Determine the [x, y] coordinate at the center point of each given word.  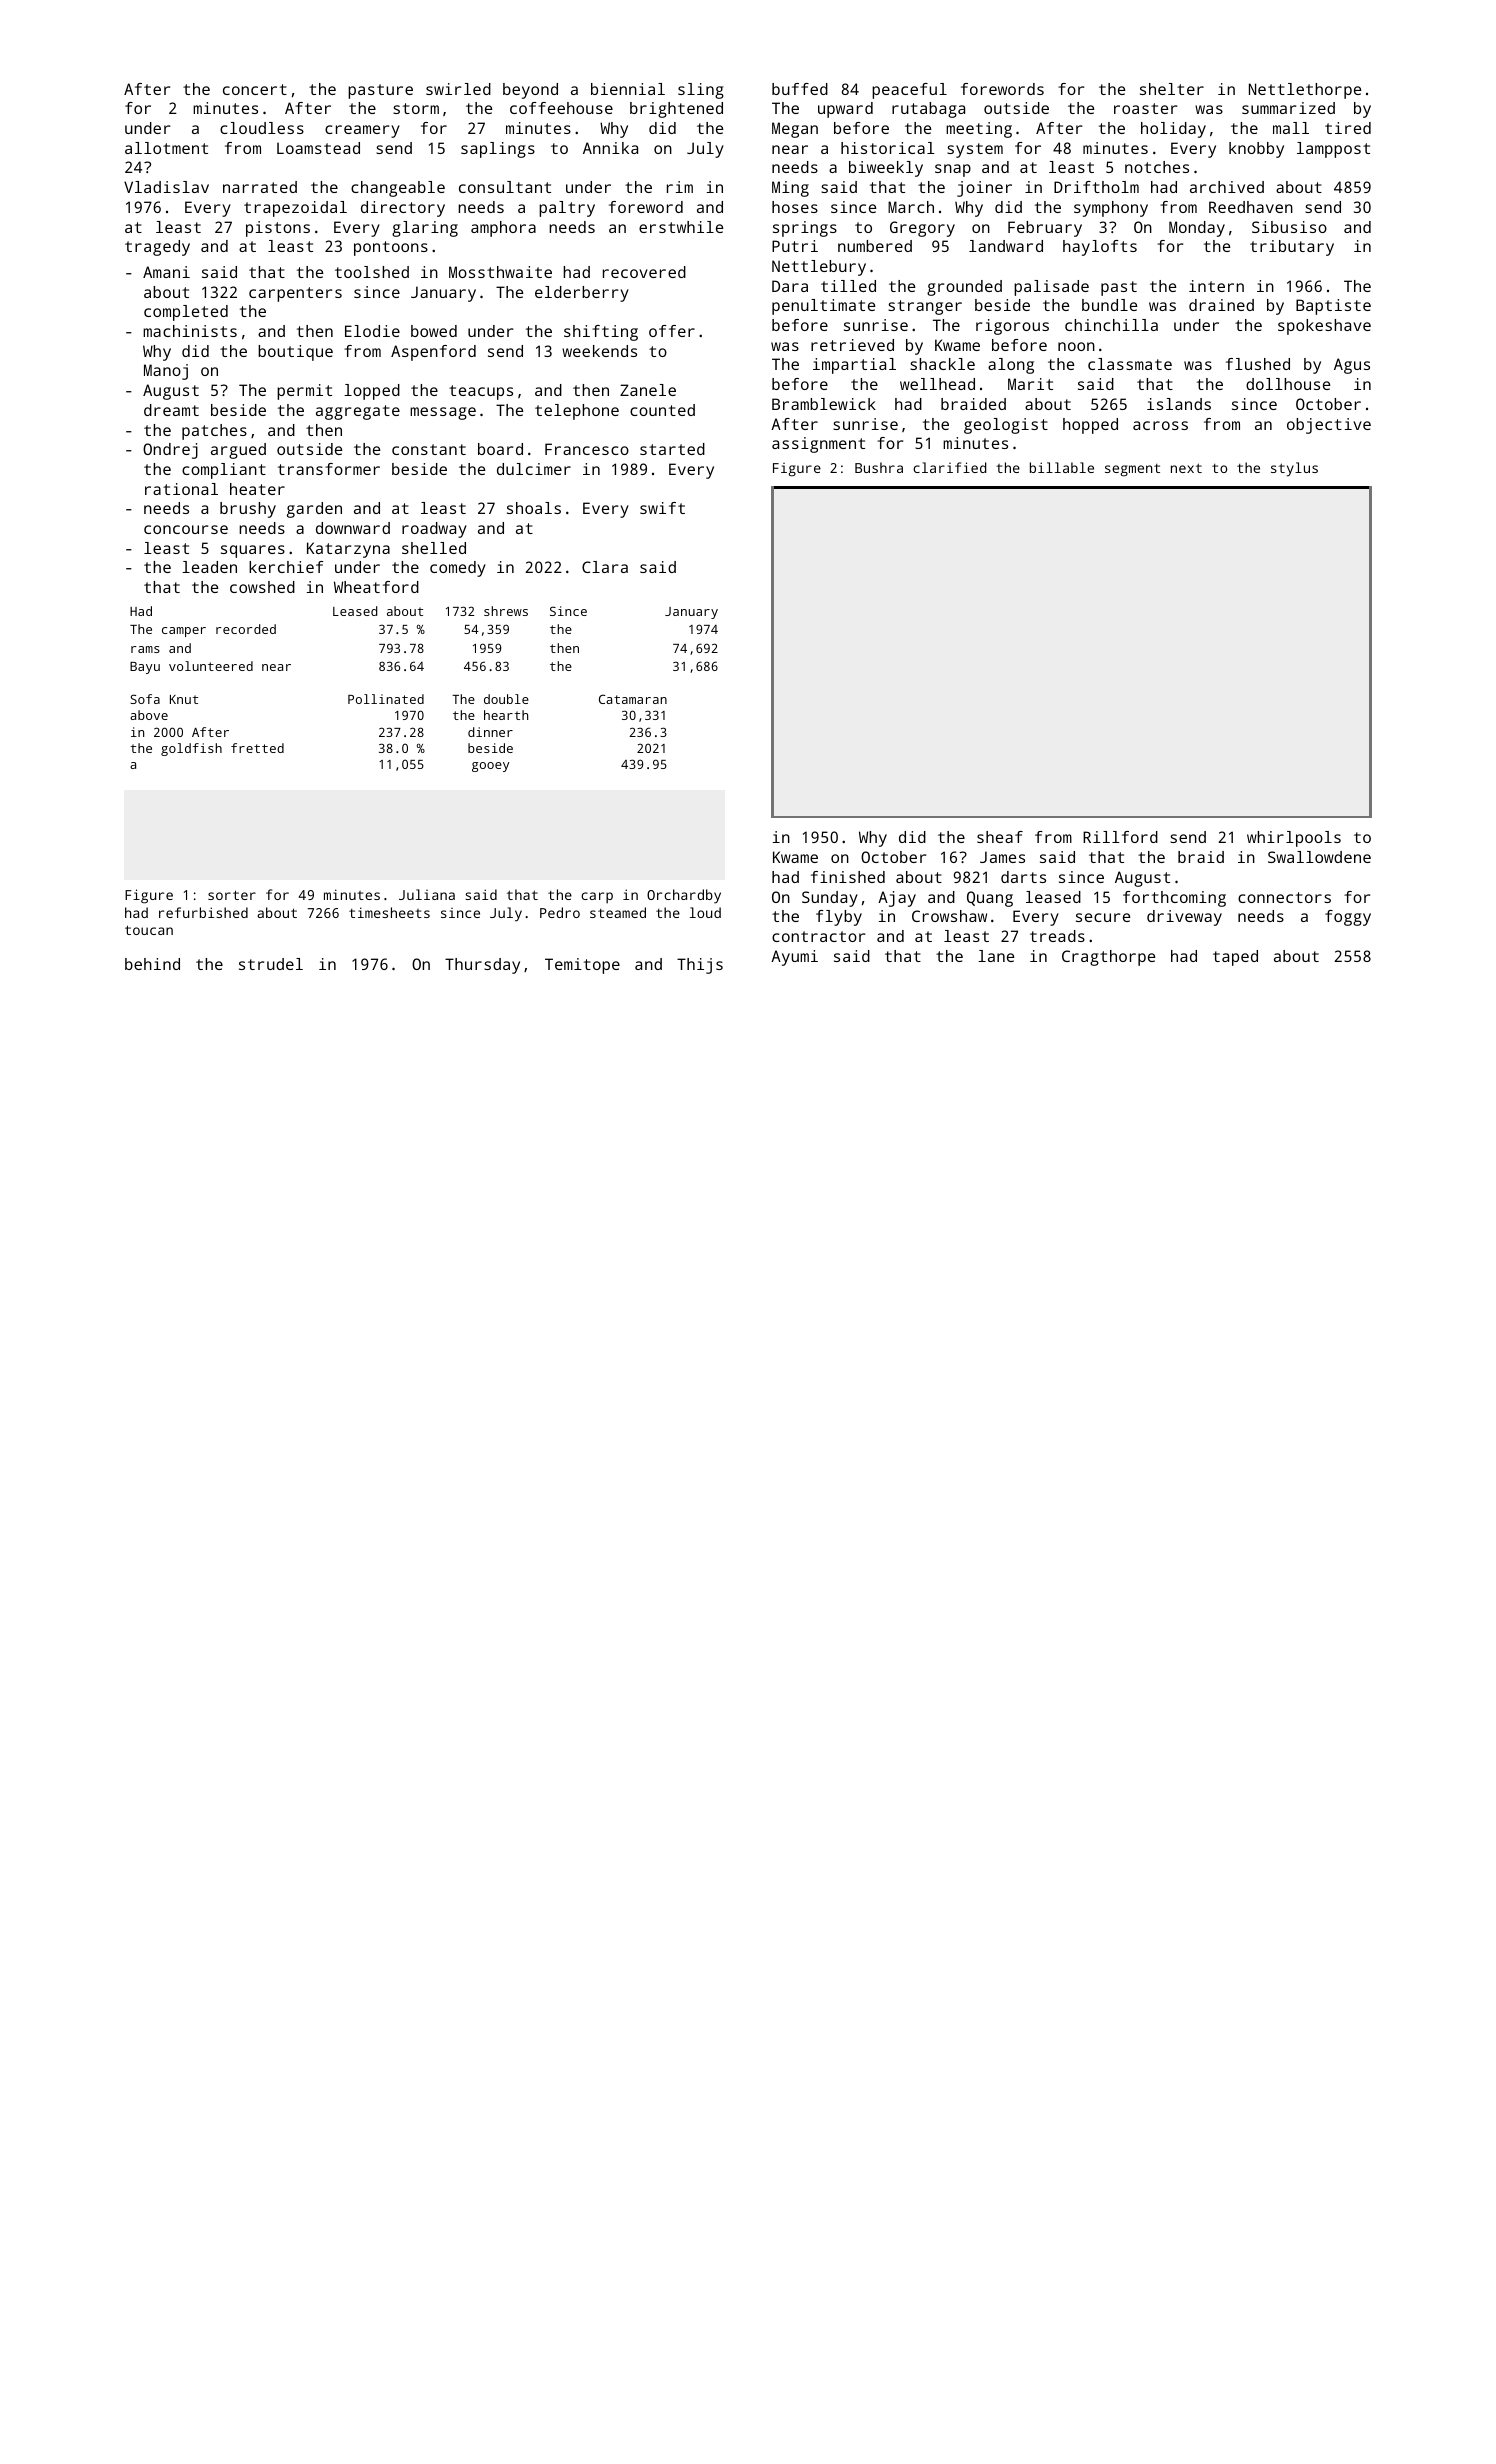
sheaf [1000, 837]
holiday [1173, 130]
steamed [618, 912]
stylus [1294, 469]
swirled [458, 89]
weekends [599, 351]
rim [680, 187]
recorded [246, 629]
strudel [271, 964]
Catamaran [633, 699]
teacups [481, 392]
